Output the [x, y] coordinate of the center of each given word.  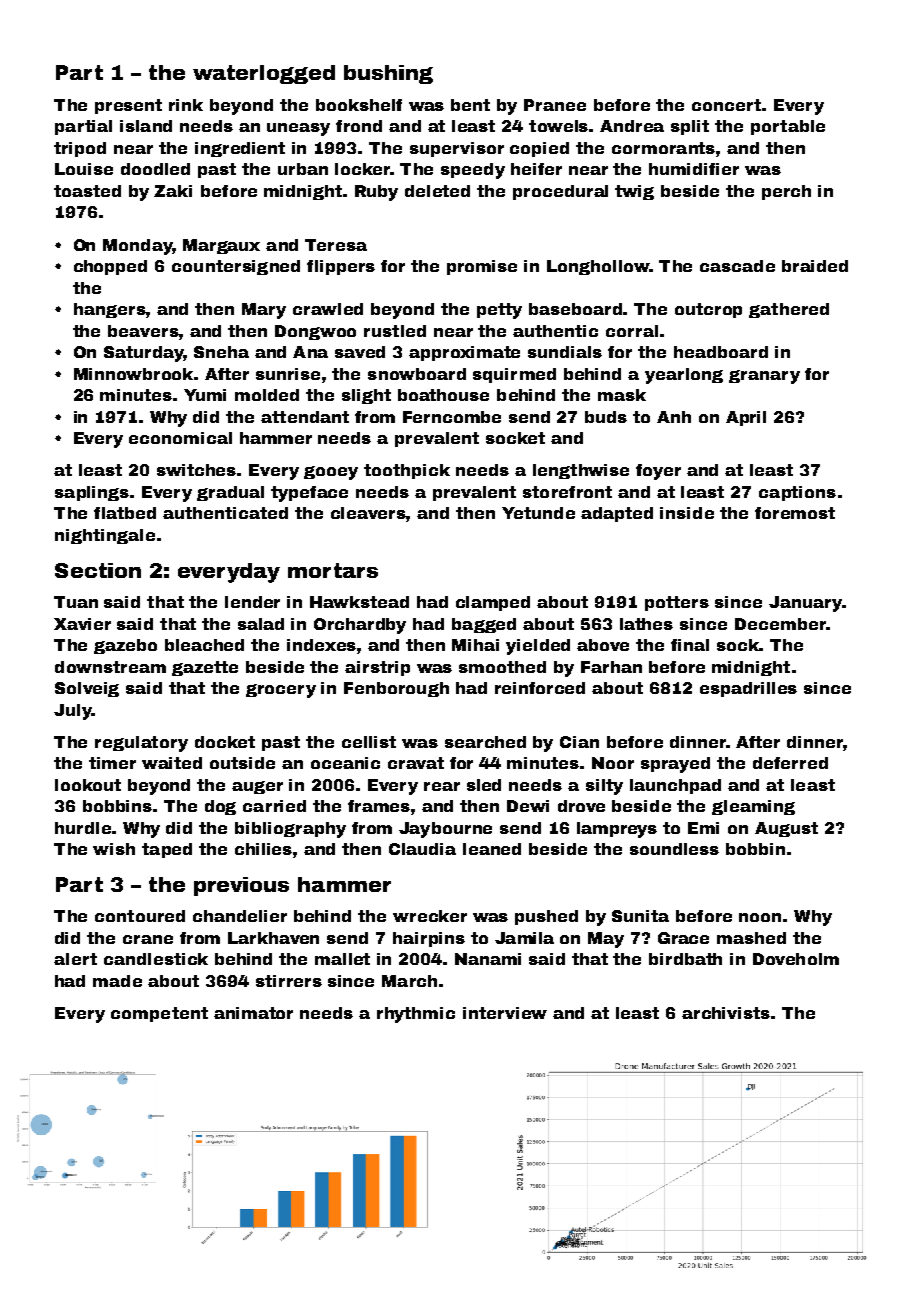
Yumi [205, 395]
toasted [87, 191]
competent [159, 1014]
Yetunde [538, 513]
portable [788, 127]
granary [764, 377]
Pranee [555, 105]
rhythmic [416, 1015]
